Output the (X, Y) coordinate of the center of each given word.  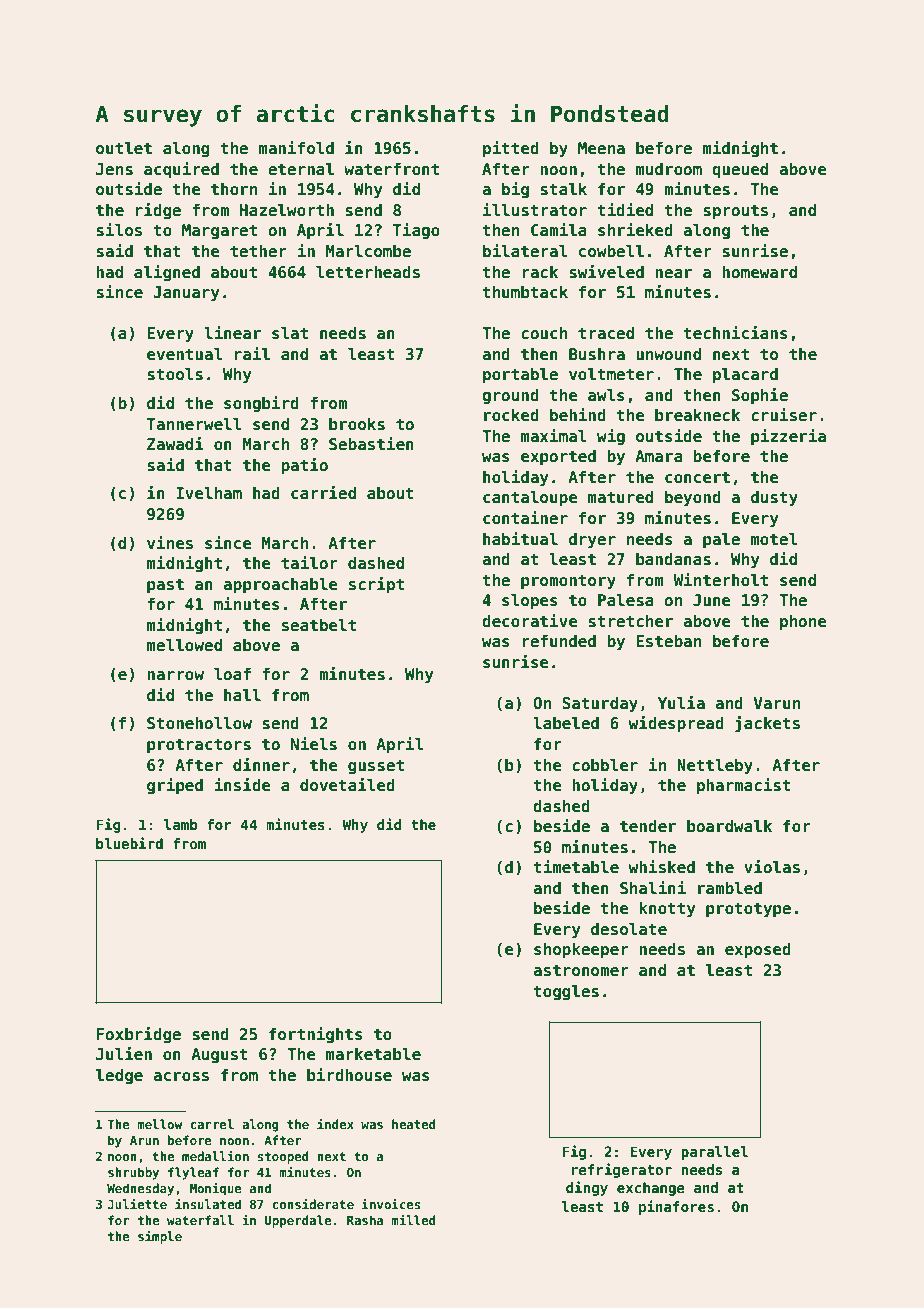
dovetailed (347, 785)
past (165, 586)
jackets (767, 724)
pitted (511, 149)
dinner (261, 765)
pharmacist (744, 786)
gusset (376, 767)
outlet (124, 148)
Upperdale (298, 1221)
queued (740, 171)
